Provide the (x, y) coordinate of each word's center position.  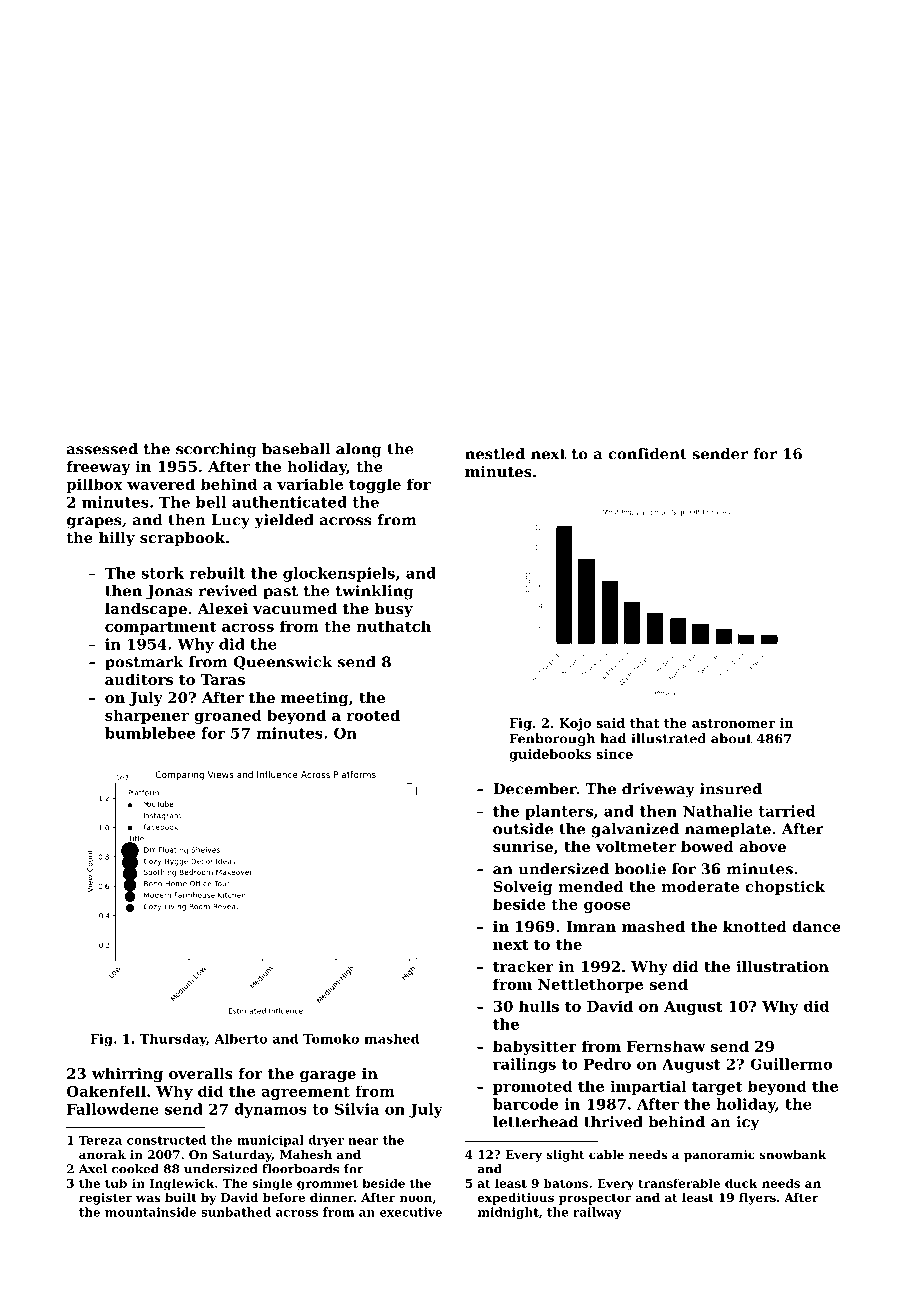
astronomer (733, 723)
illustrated (668, 738)
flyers (757, 1199)
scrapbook (182, 539)
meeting (314, 699)
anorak (102, 1154)
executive (411, 1212)
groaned (228, 716)
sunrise (523, 846)
